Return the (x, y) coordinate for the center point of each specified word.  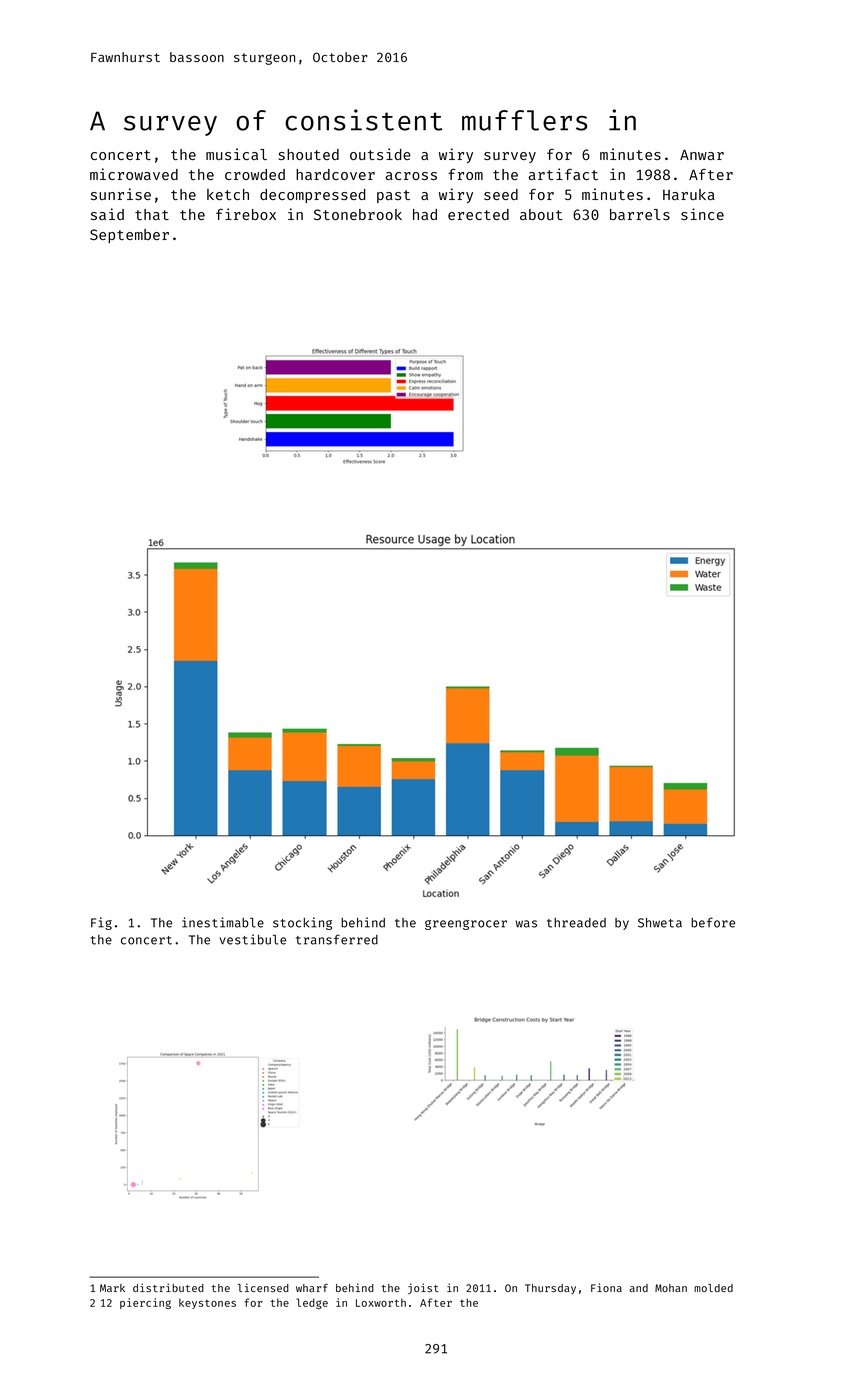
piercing (145, 1303)
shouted (308, 154)
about (541, 214)
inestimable (223, 922)
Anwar (702, 154)
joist (423, 1289)
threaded (576, 923)
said (107, 214)
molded (713, 1288)
